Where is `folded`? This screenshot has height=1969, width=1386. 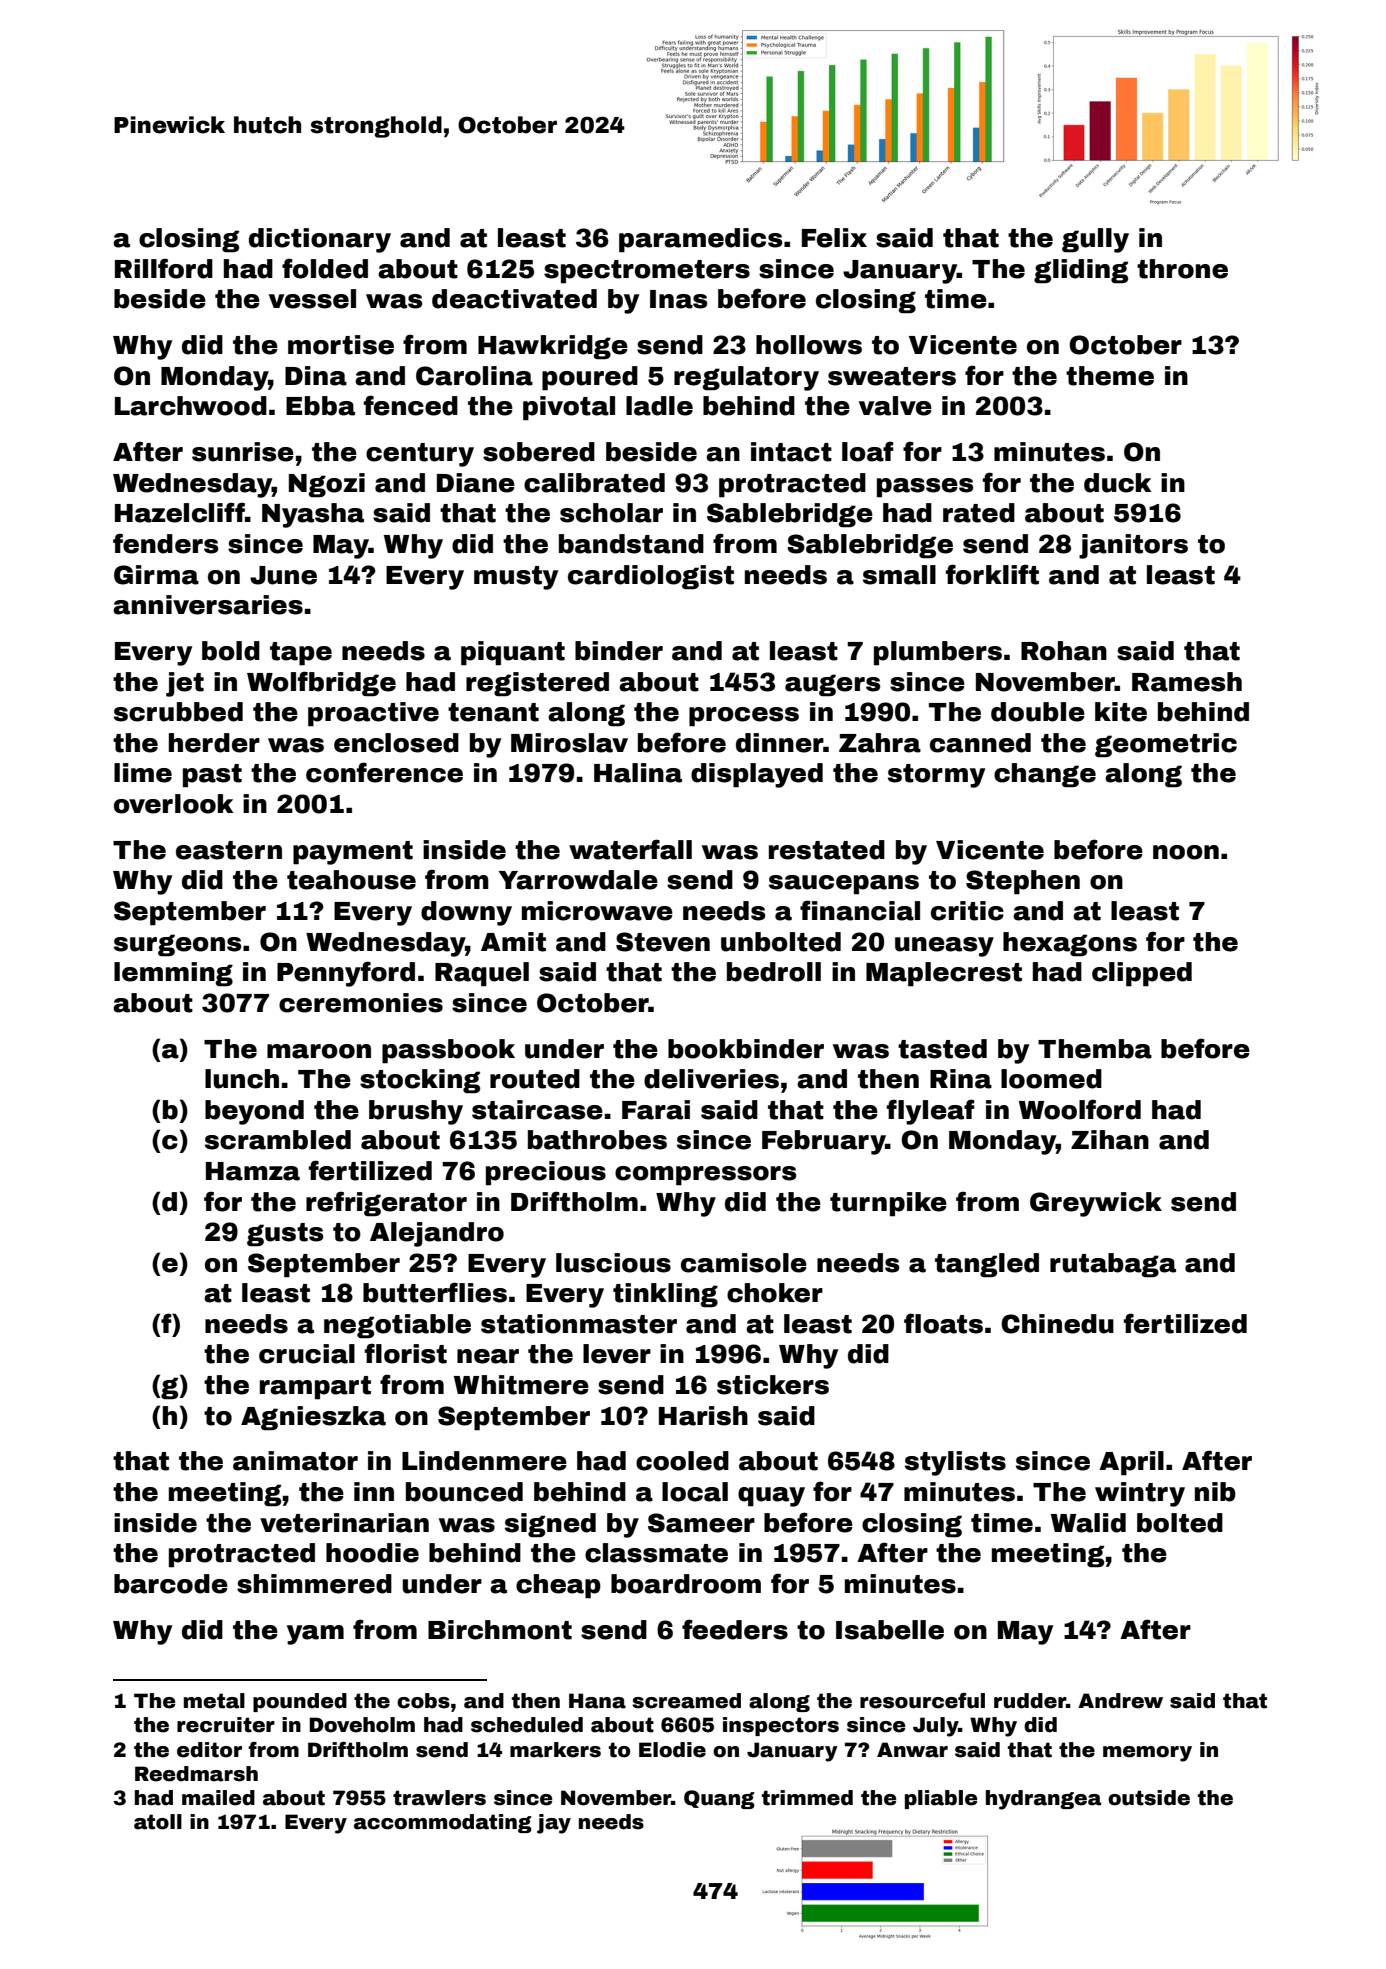 folded is located at coordinates (325, 268).
